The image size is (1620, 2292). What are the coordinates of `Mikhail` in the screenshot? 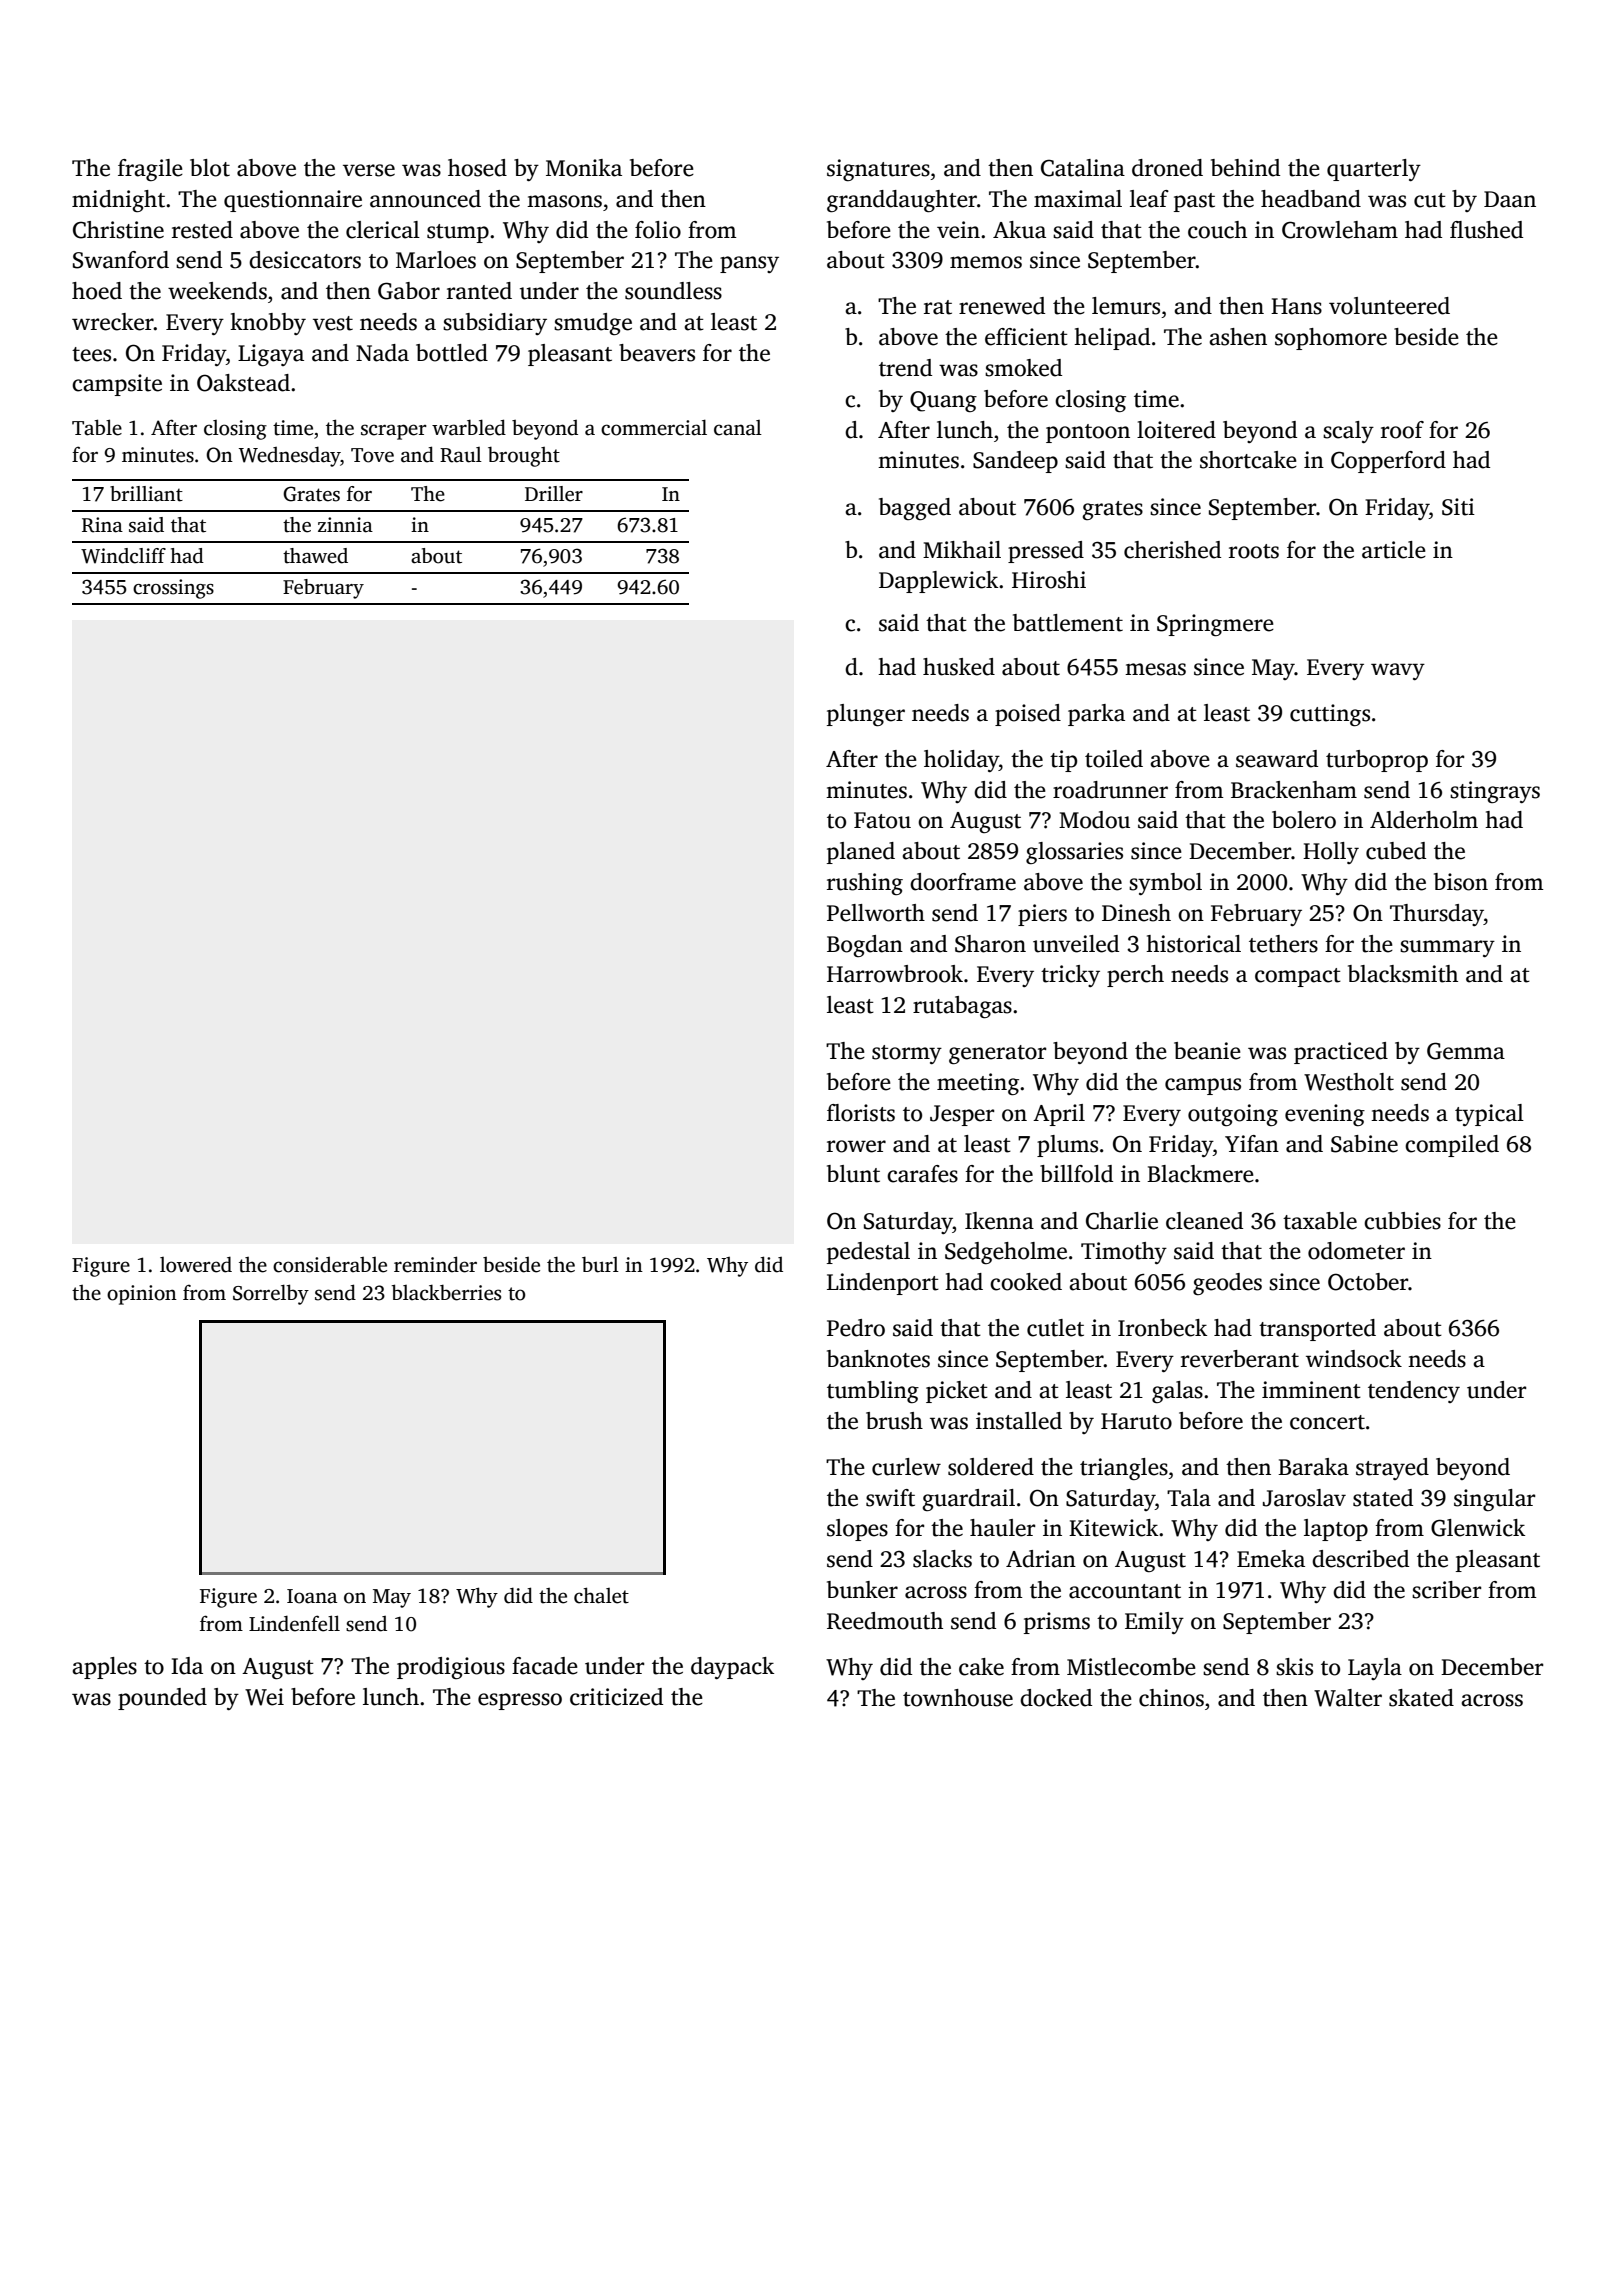 It's located at (962, 550).
